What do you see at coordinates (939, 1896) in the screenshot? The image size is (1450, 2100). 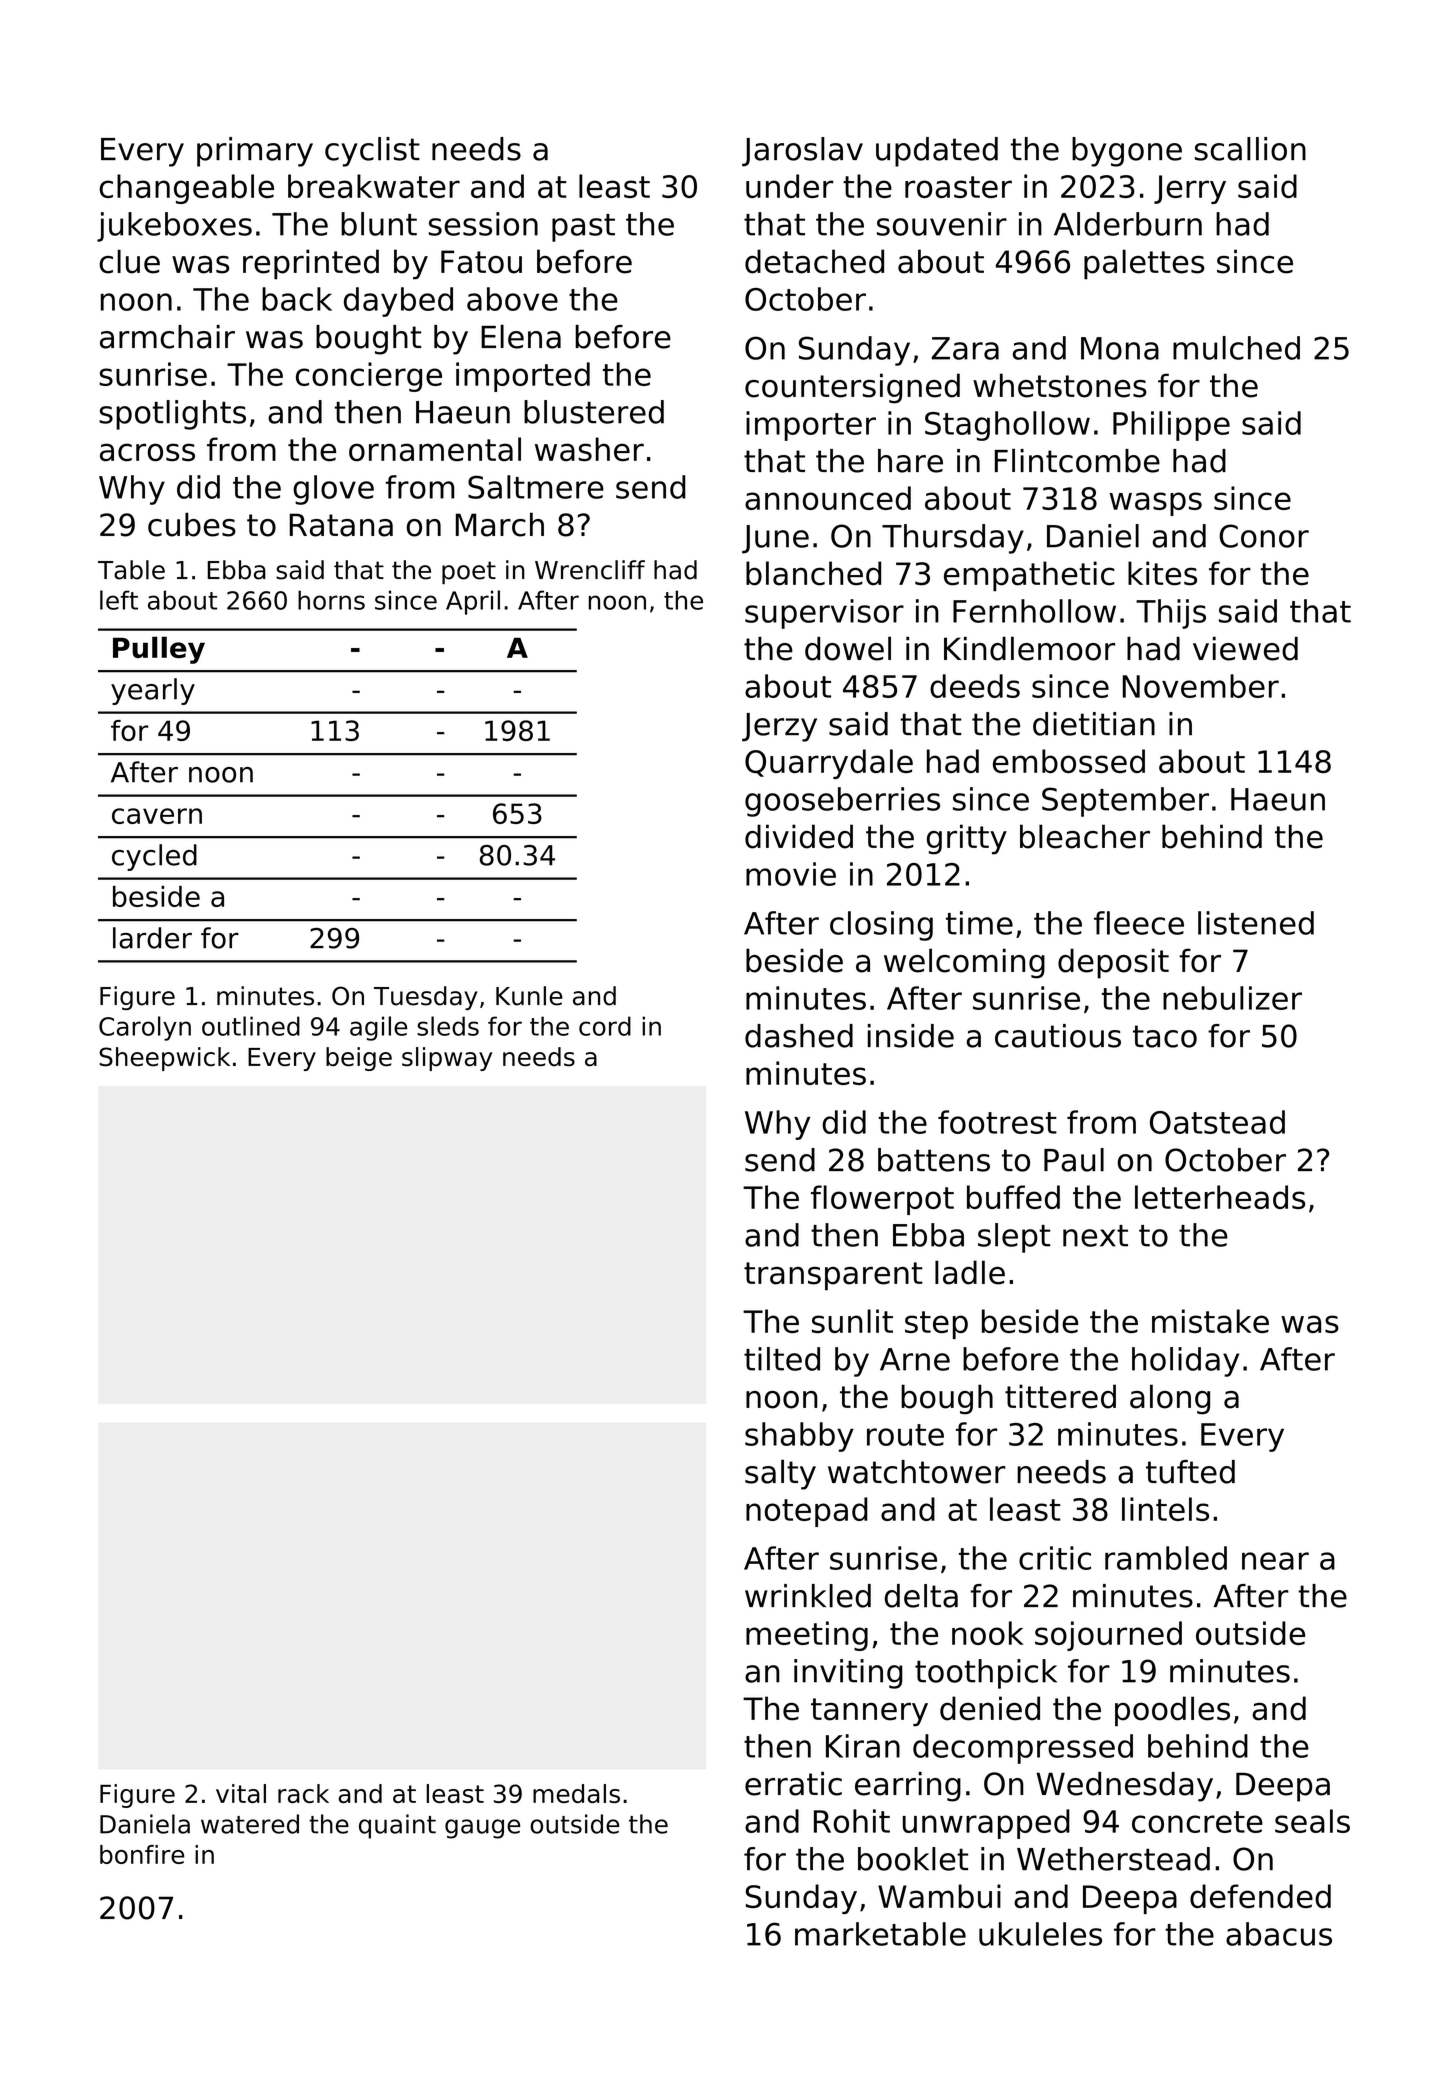 I see `Wambui` at bounding box center [939, 1896].
